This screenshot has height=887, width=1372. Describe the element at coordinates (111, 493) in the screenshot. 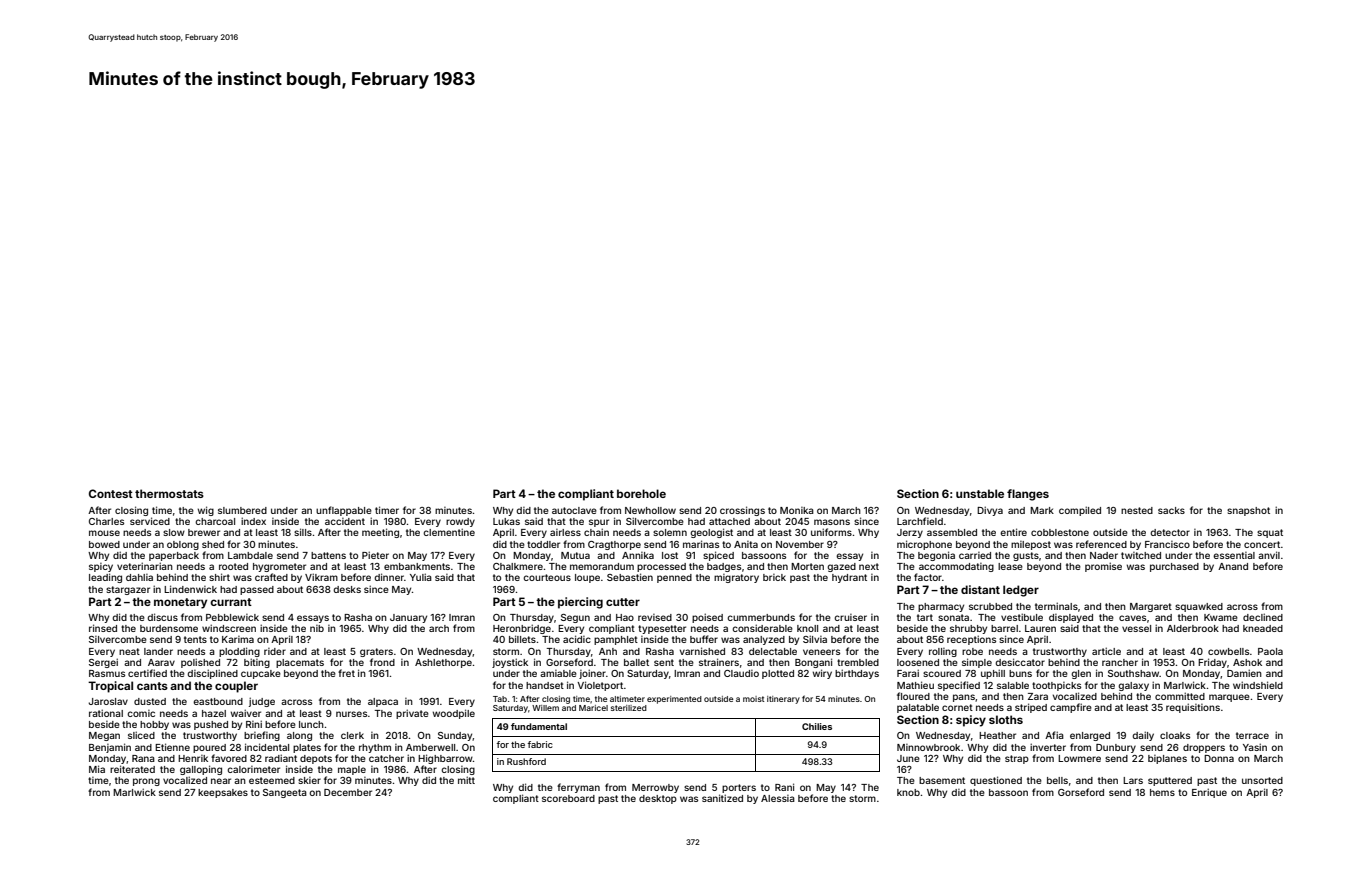

I see `Contest` at that location.
